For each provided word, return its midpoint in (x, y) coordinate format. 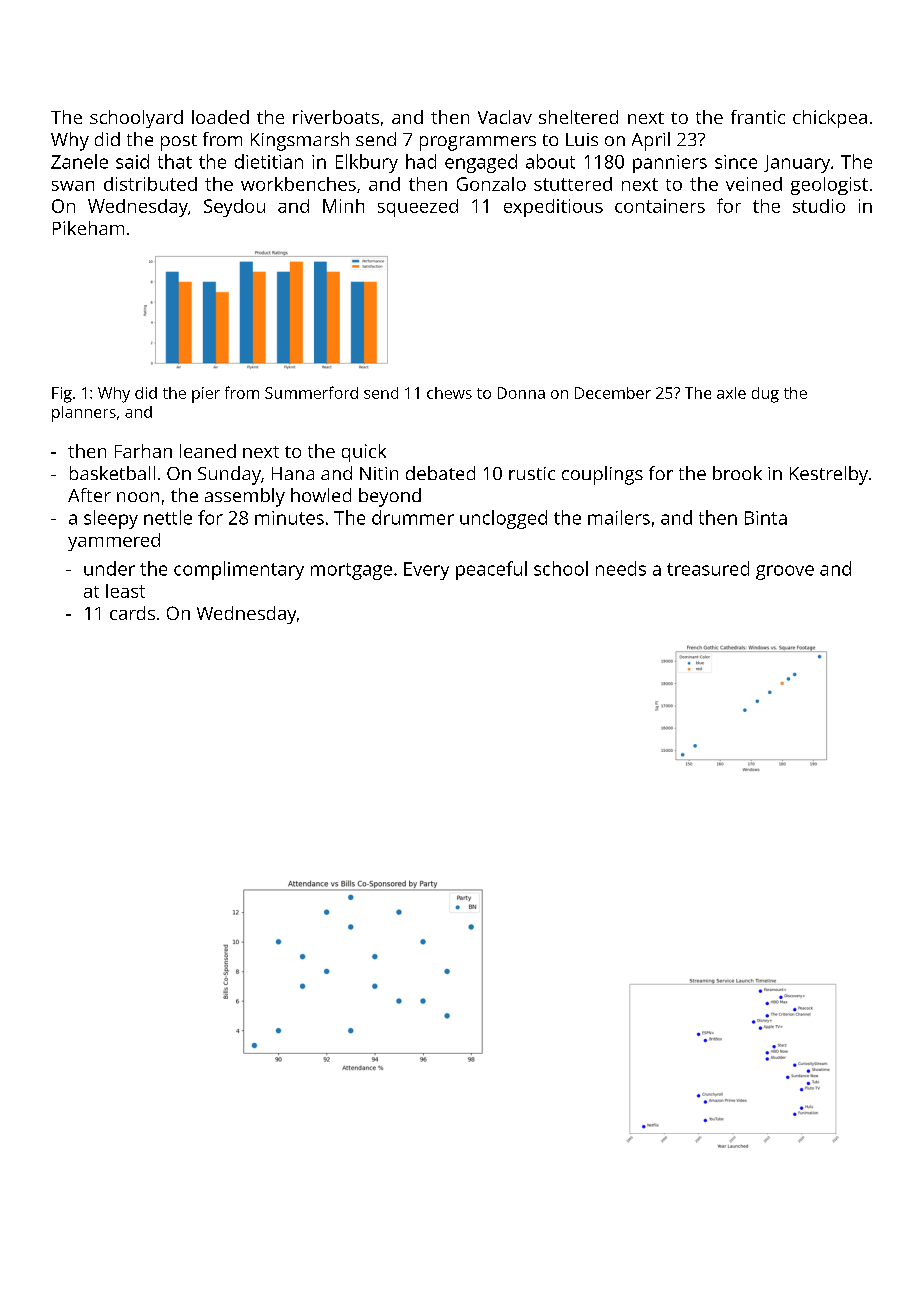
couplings (602, 475)
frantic (758, 117)
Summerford (311, 392)
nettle (168, 517)
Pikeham (88, 228)
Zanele (79, 161)
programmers (478, 143)
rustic (532, 473)
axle (731, 393)
